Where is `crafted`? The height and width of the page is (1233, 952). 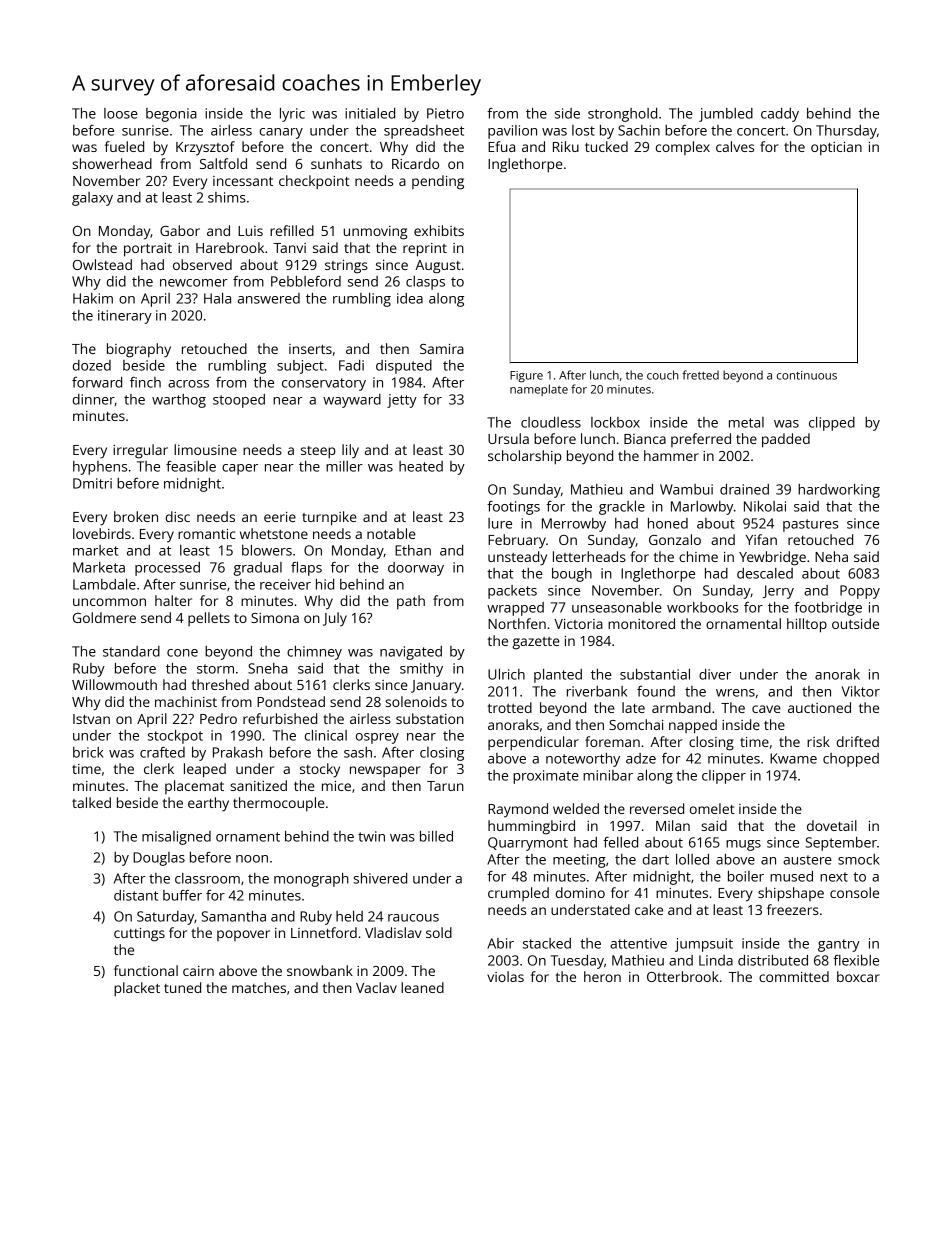
crafted is located at coordinates (162, 752).
